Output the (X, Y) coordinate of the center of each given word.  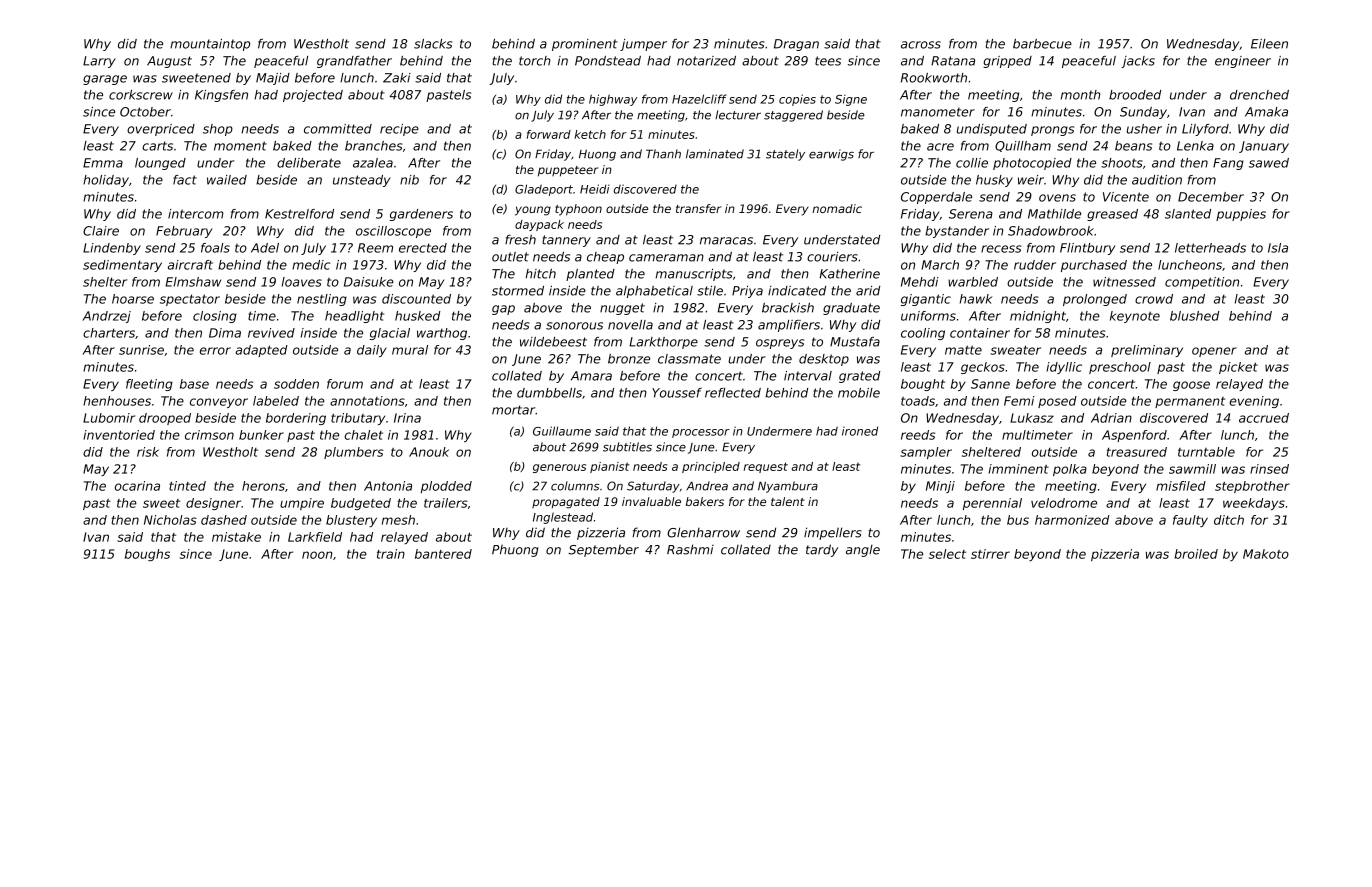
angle (863, 551)
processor (701, 433)
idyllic (1064, 368)
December (1211, 197)
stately (785, 155)
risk (148, 452)
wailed (227, 180)
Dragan (796, 45)
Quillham (1023, 146)
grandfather (354, 62)
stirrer (990, 554)
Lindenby (112, 249)
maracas (726, 241)
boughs (147, 555)
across (921, 45)
